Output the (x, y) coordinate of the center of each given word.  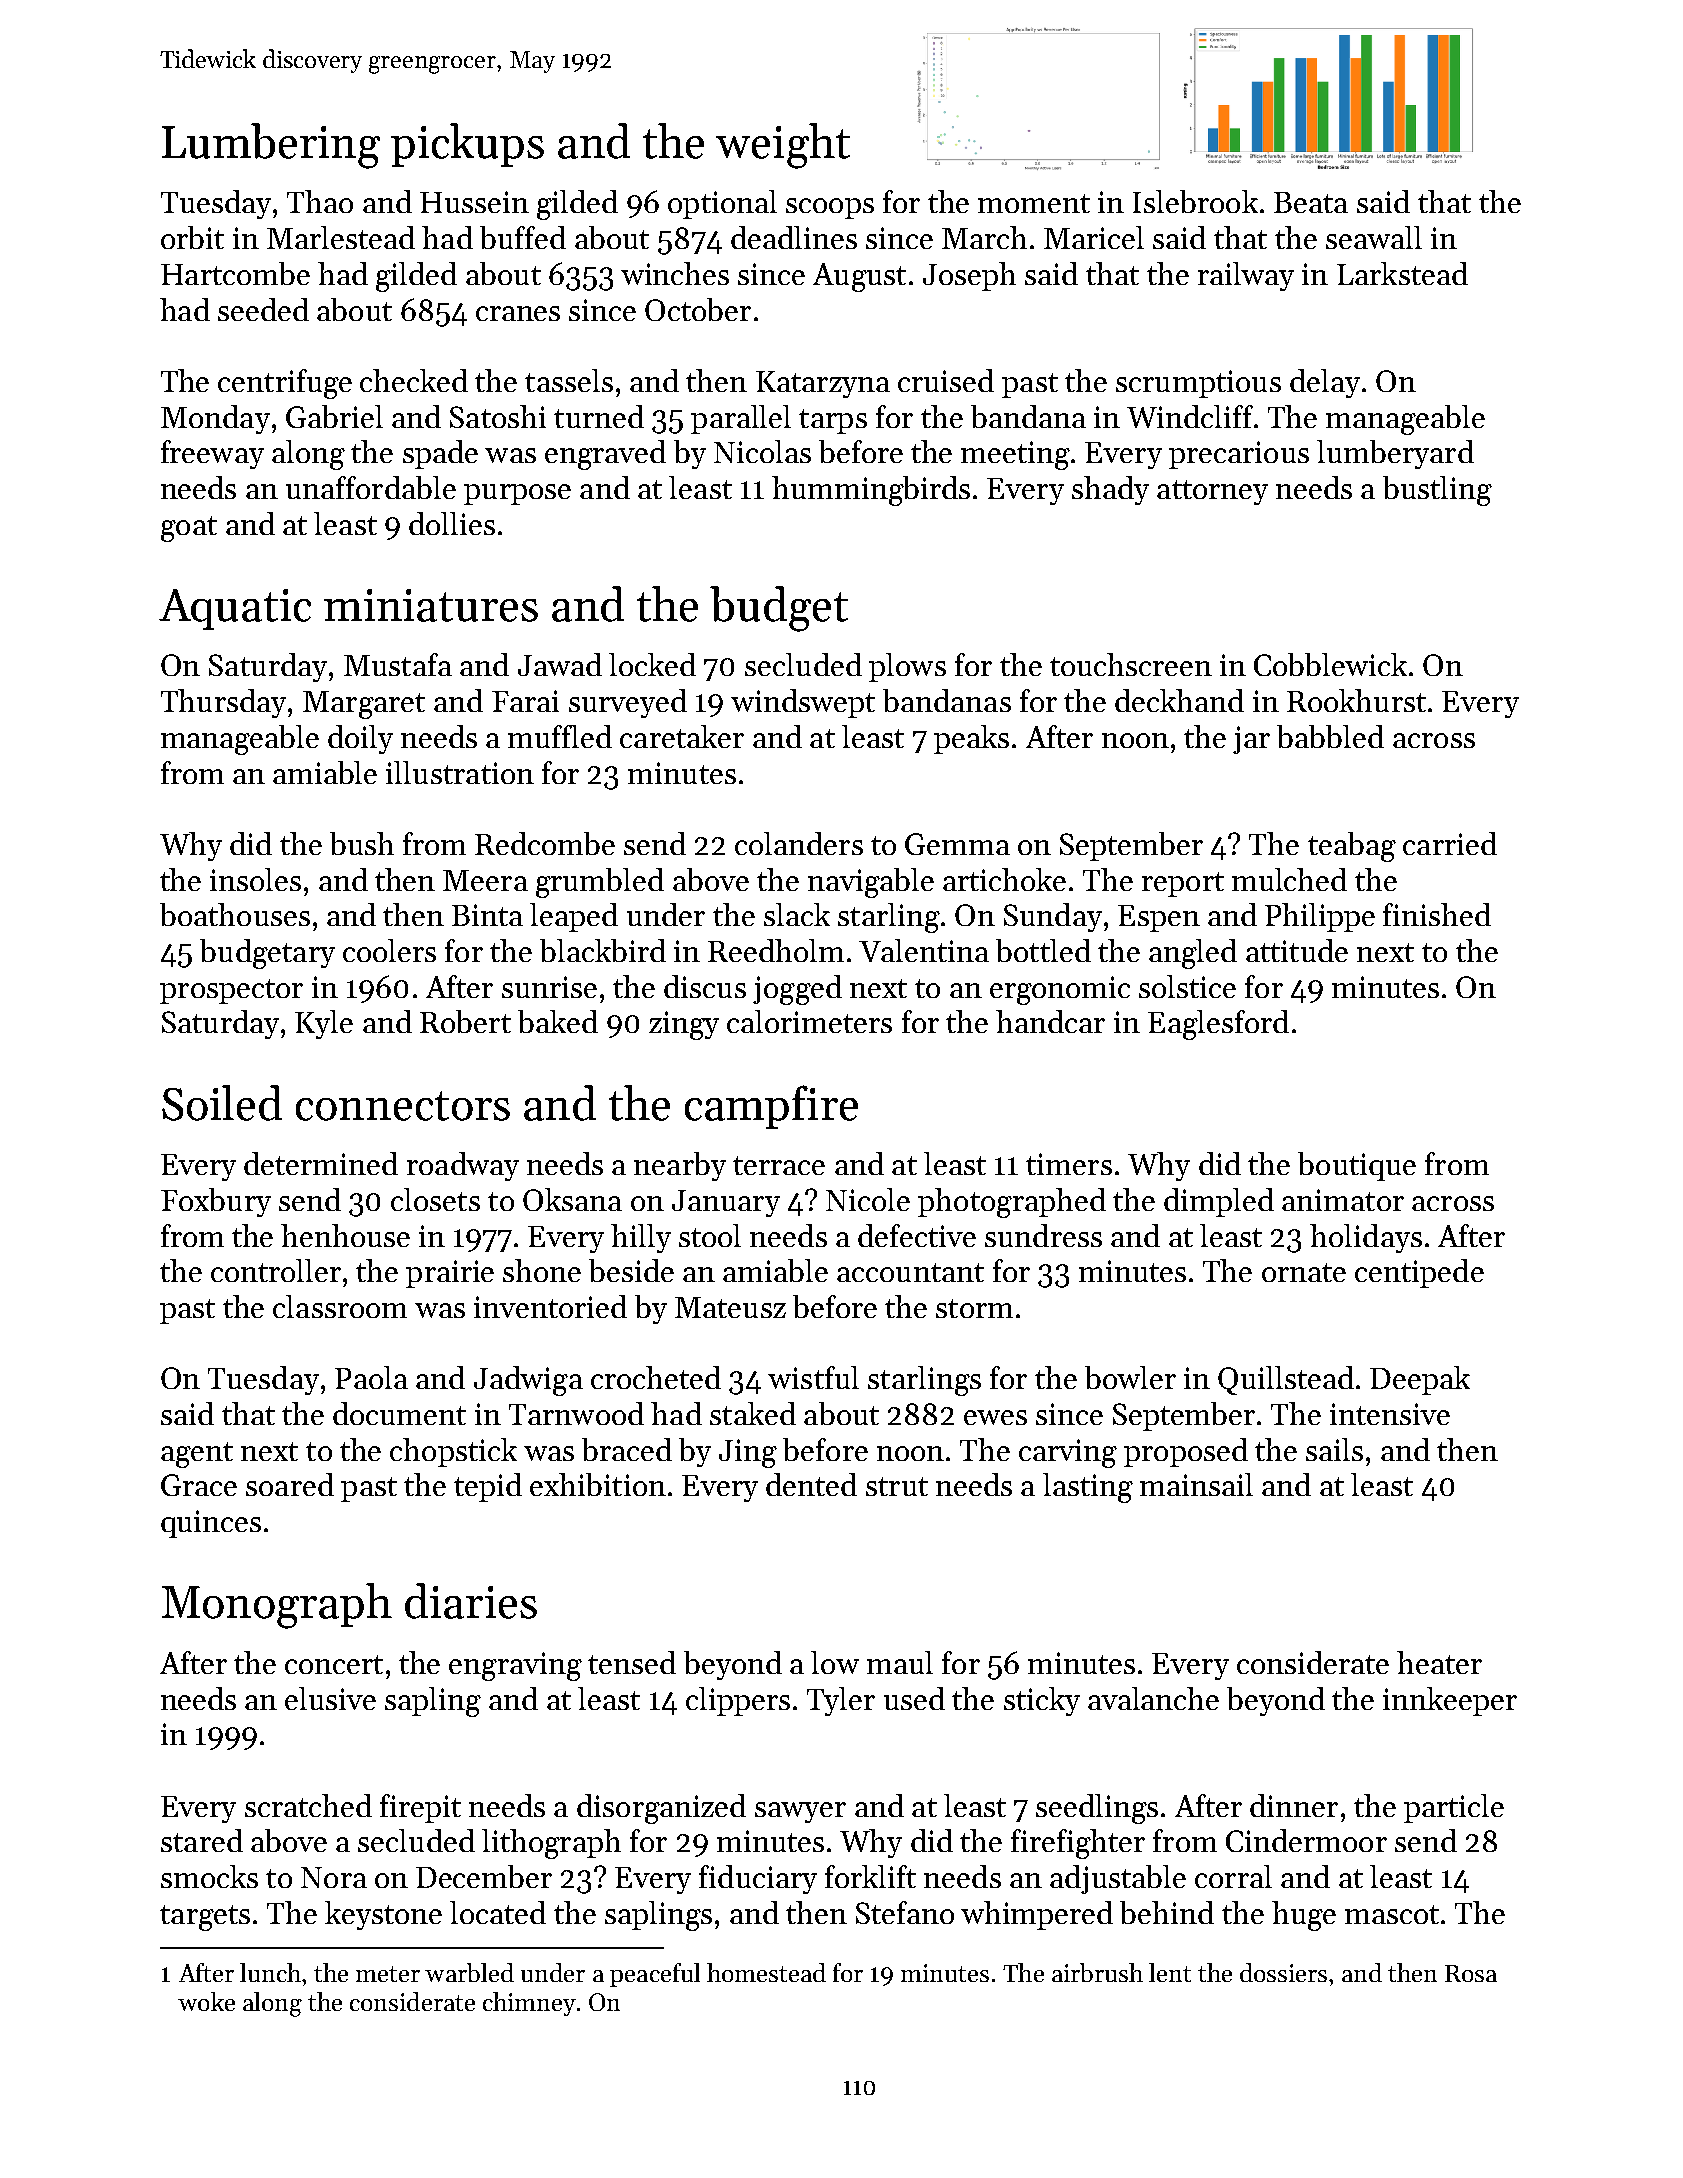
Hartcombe (235, 273)
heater (1439, 1662)
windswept (803, 703)
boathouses (235, 914)
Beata (1311, 202)
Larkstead (1402, 273)
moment (1034, 203)
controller (276, 1270)
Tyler (841, 1701)
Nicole (868, 1199)
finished (1437, 914)
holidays (1366, 1238)
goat (189, 529)
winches (675, 273)
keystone (383, 1915)
